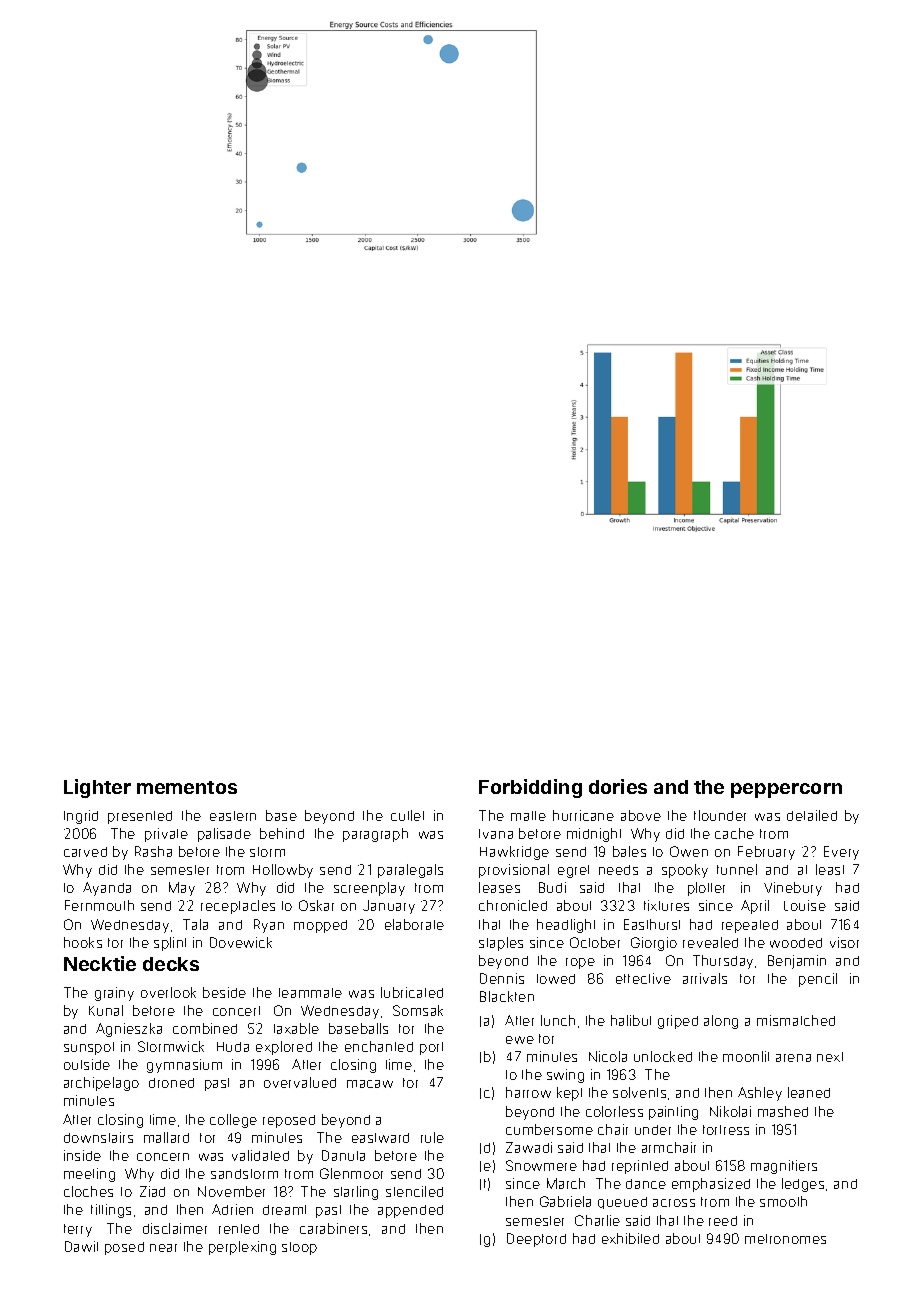 The image size is (924, 1308). What do you see at coordinates (536, 1240) in the document?
I see `Deepford` at bounding box center [536, 1240].
